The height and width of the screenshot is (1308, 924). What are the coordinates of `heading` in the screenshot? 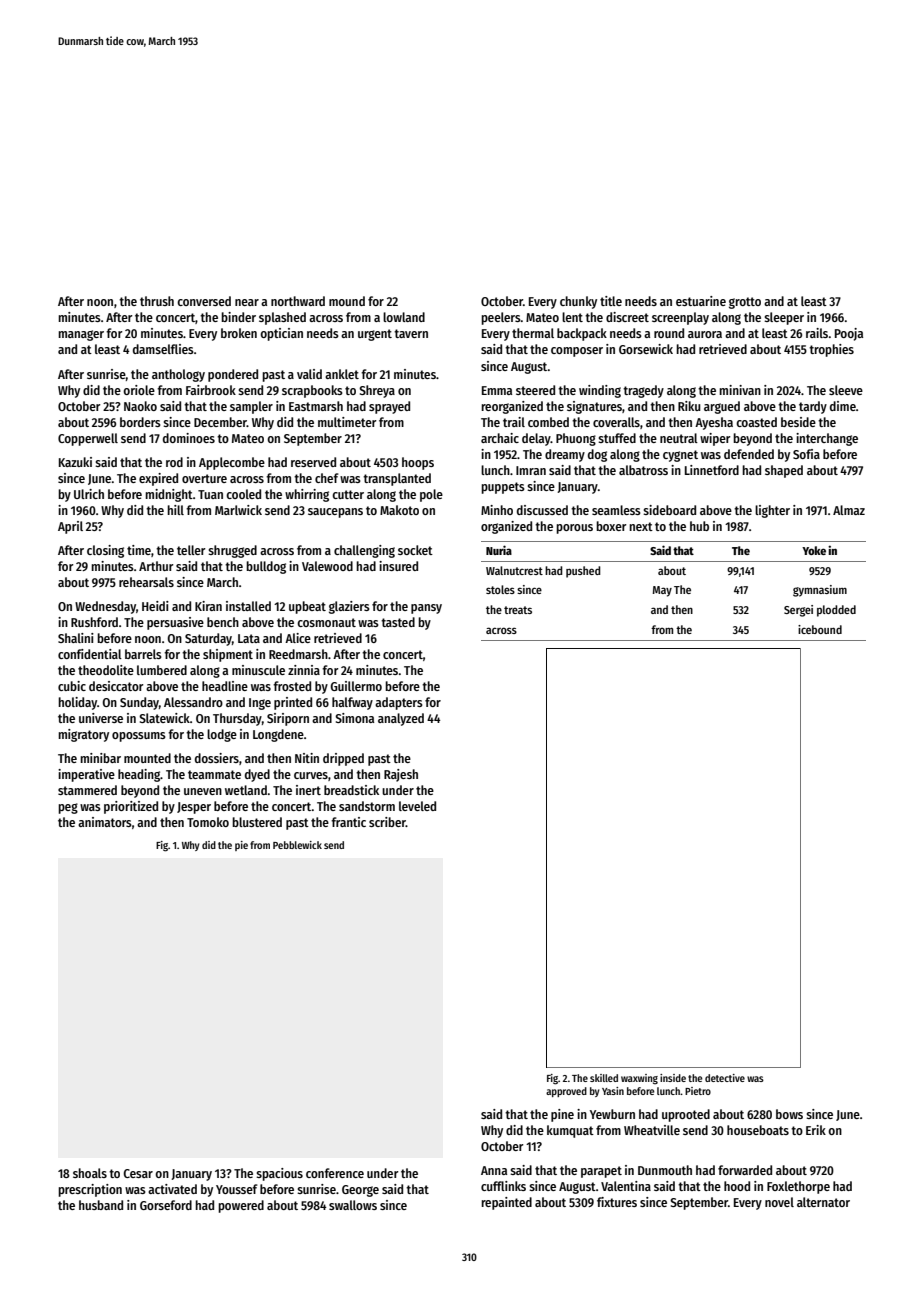 It's located at (139, 775).
